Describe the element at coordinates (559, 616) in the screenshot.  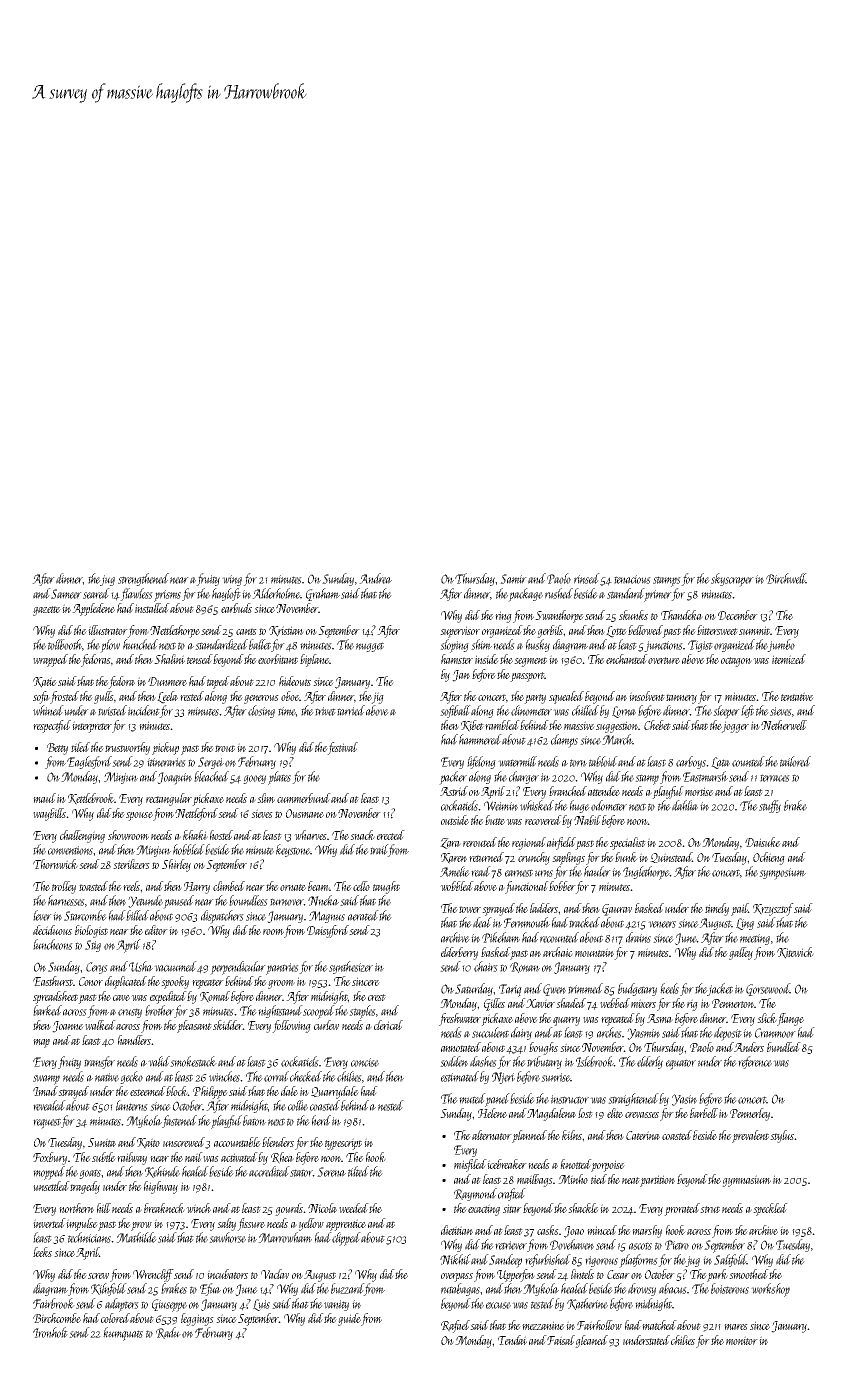
I see `Swanthorpe` at that location.
